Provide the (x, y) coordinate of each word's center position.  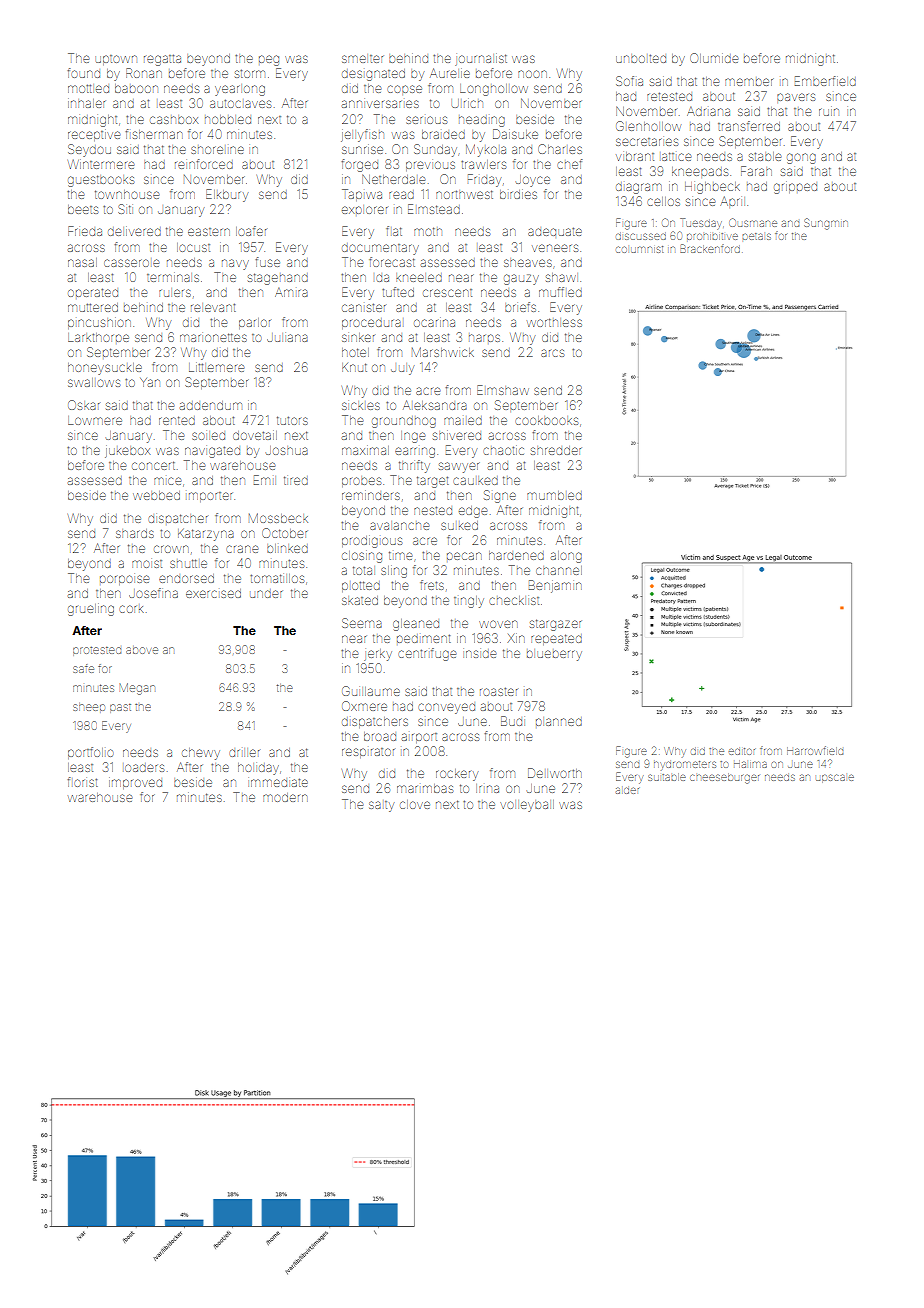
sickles (361, 406)
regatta (162, 60)
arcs (552, 353)
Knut (354, 367)
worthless (554, 322)
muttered (93, 307)
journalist (481, 59)
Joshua (287, 450)
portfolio (91, 753)
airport (419, 738)
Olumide (714, 58)
